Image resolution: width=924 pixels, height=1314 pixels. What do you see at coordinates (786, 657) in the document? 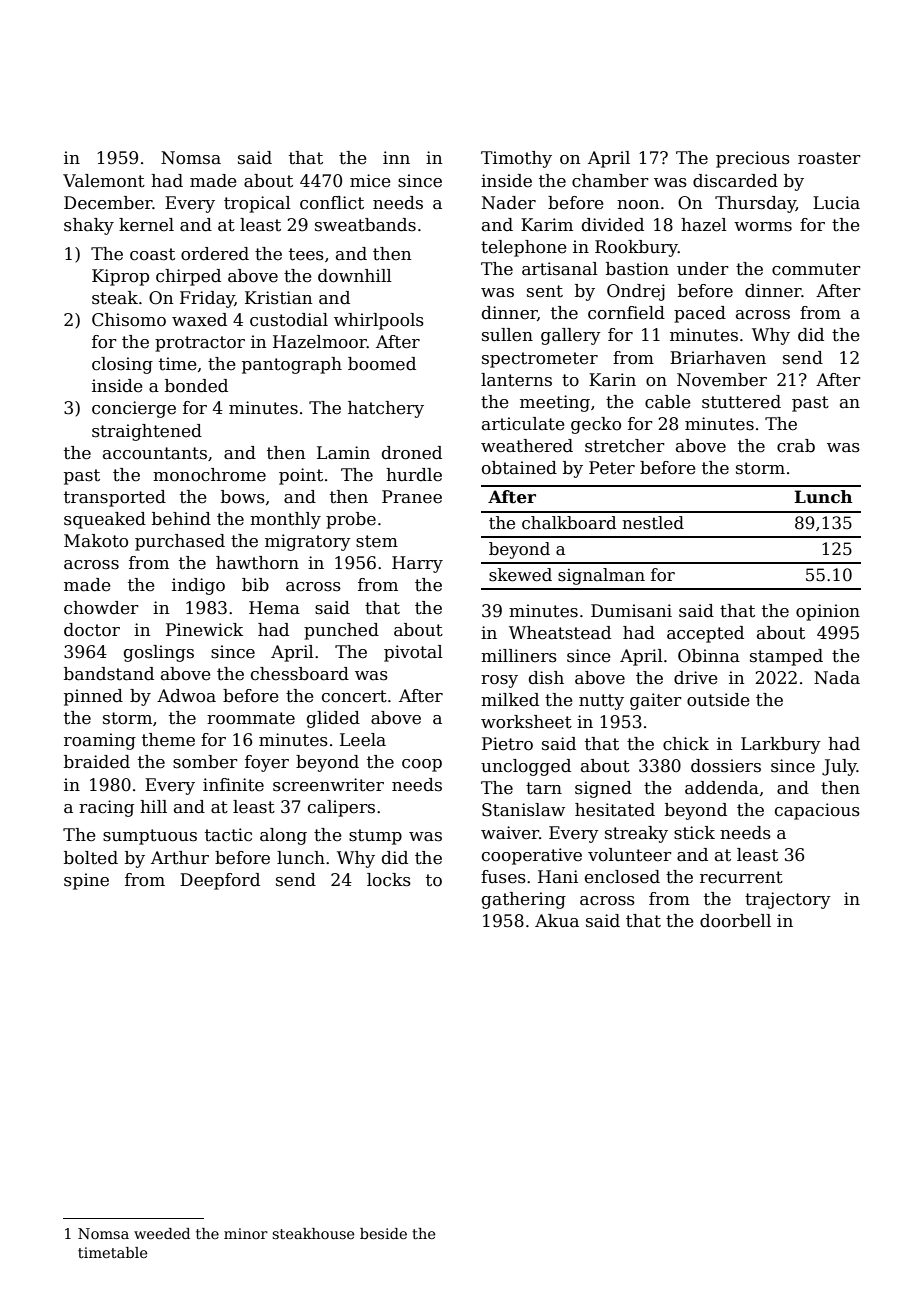
I see `stamped` at bounding box center [786, 657].
